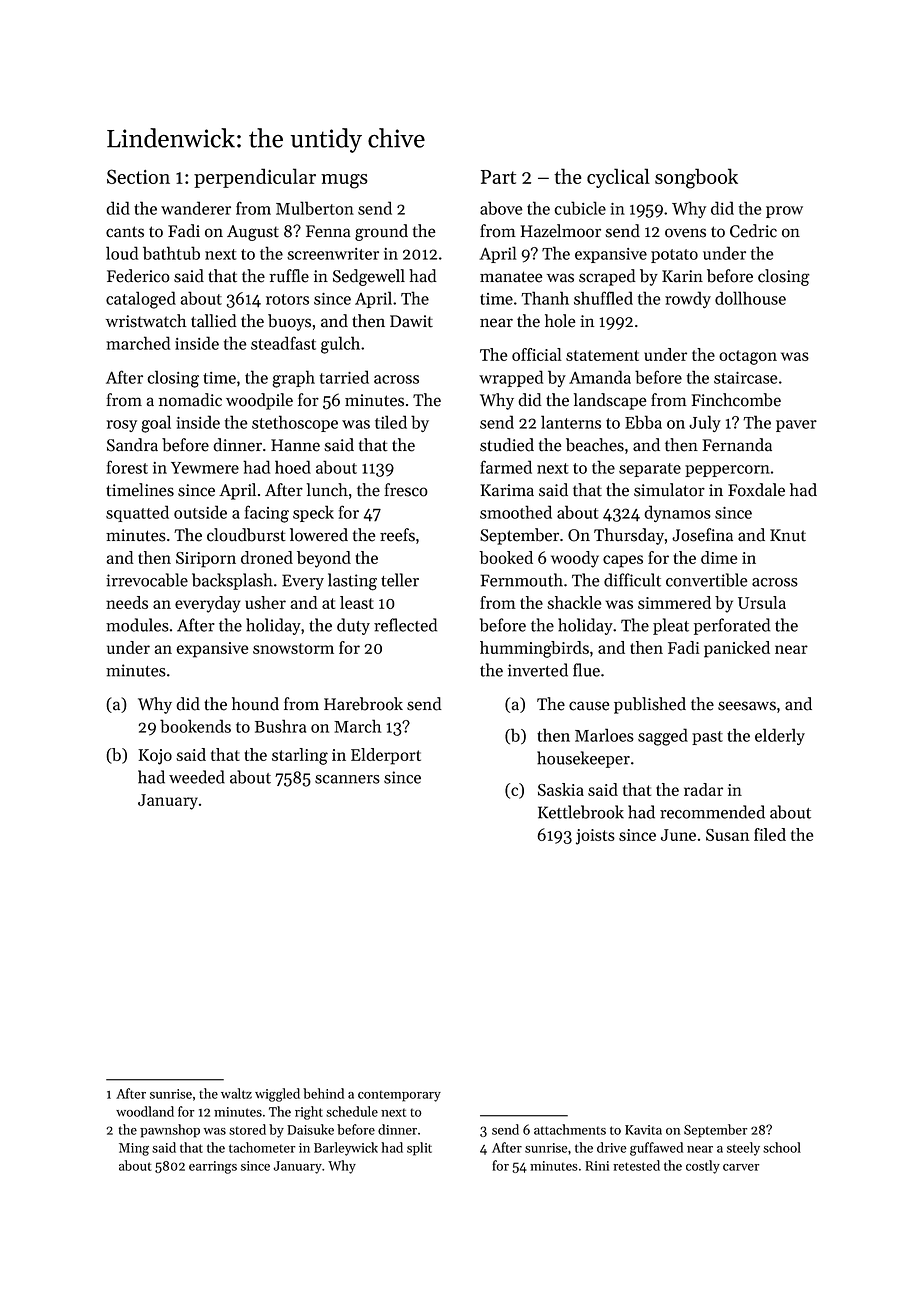 This image has height=1314, width=924. I want to click on July, so click(705, 423).
